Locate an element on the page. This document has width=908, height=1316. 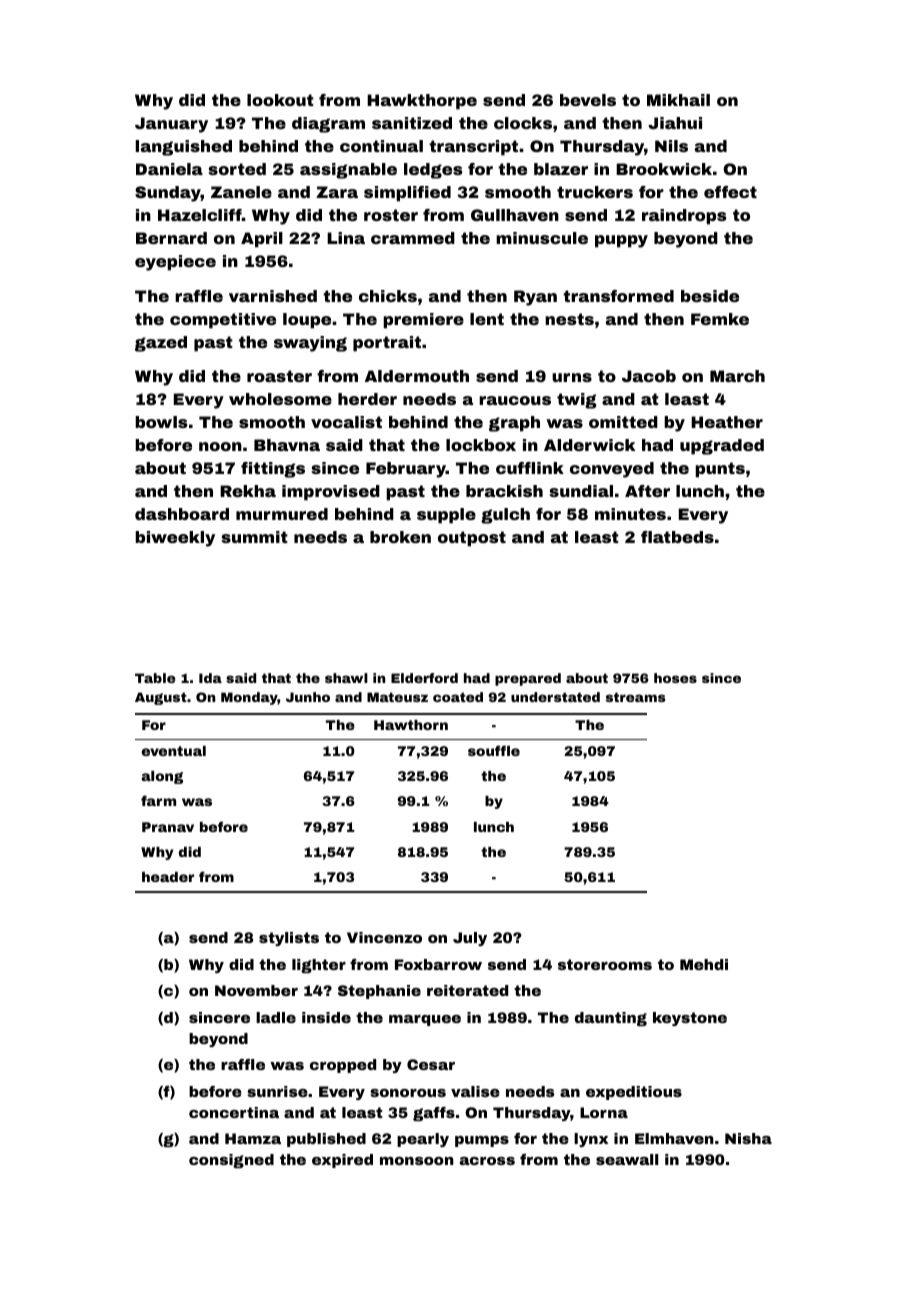
coated is located at coordinates (458, 697).
